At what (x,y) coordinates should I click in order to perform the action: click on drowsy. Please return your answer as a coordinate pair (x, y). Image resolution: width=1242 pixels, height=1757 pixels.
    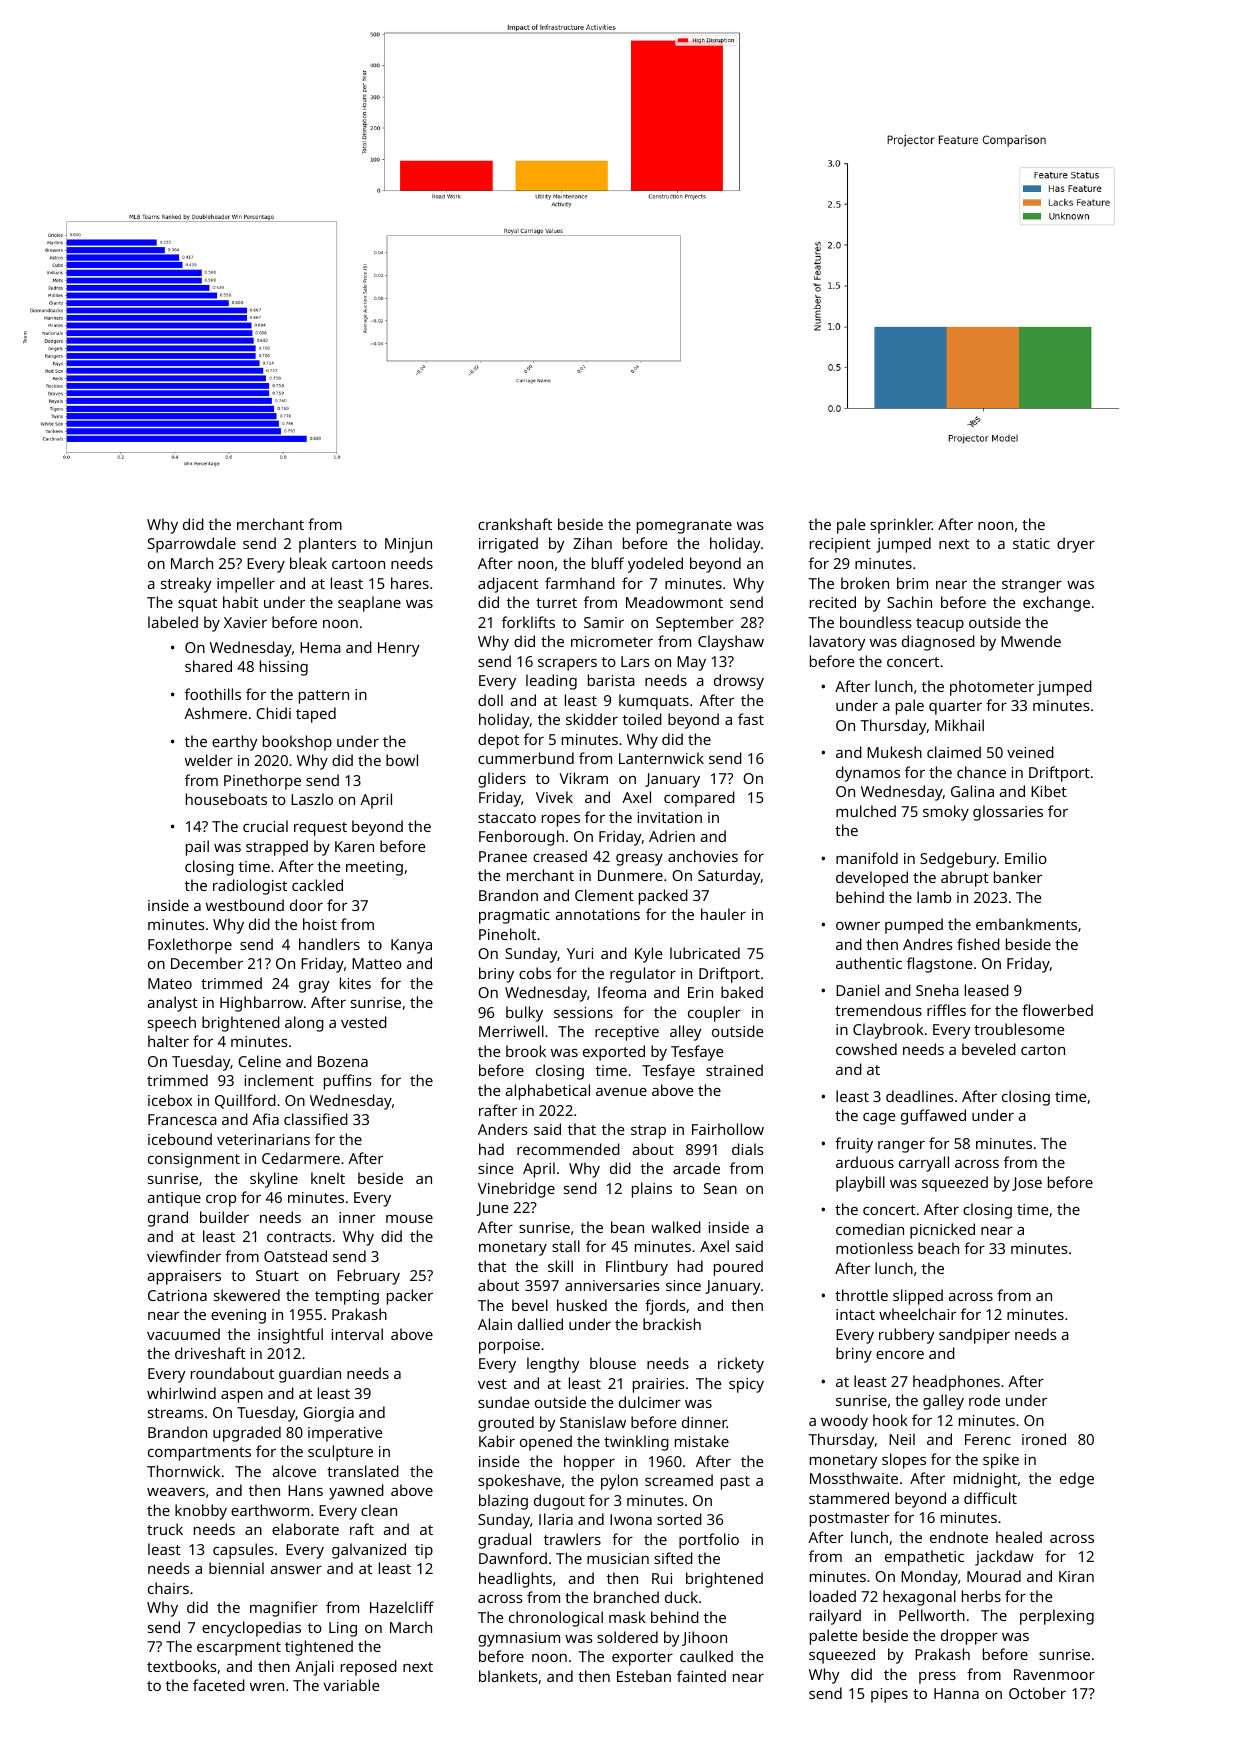
    Looking at the image, I should click on (739, 682).
